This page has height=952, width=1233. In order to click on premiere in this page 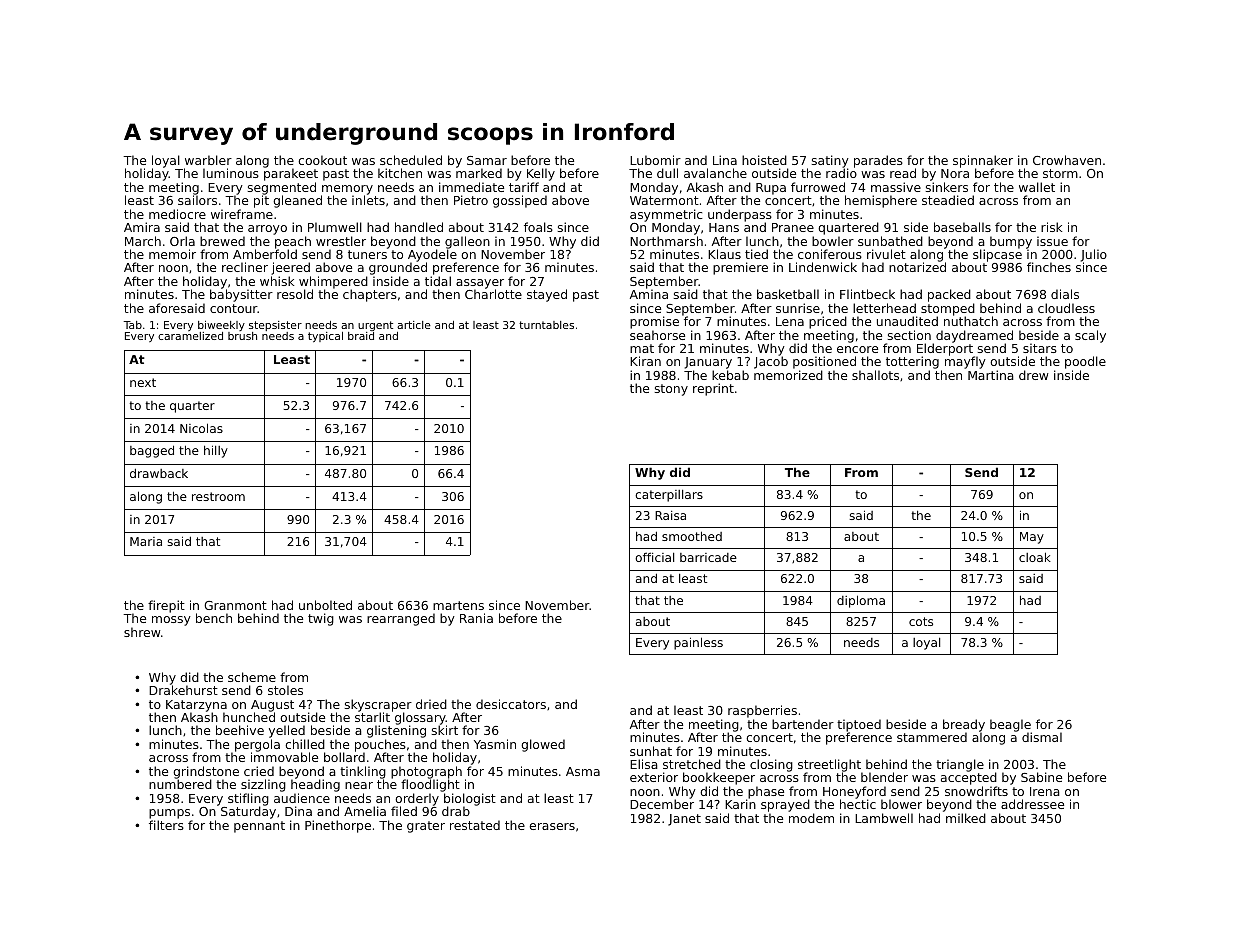, I will do `click(740, 268)`.
